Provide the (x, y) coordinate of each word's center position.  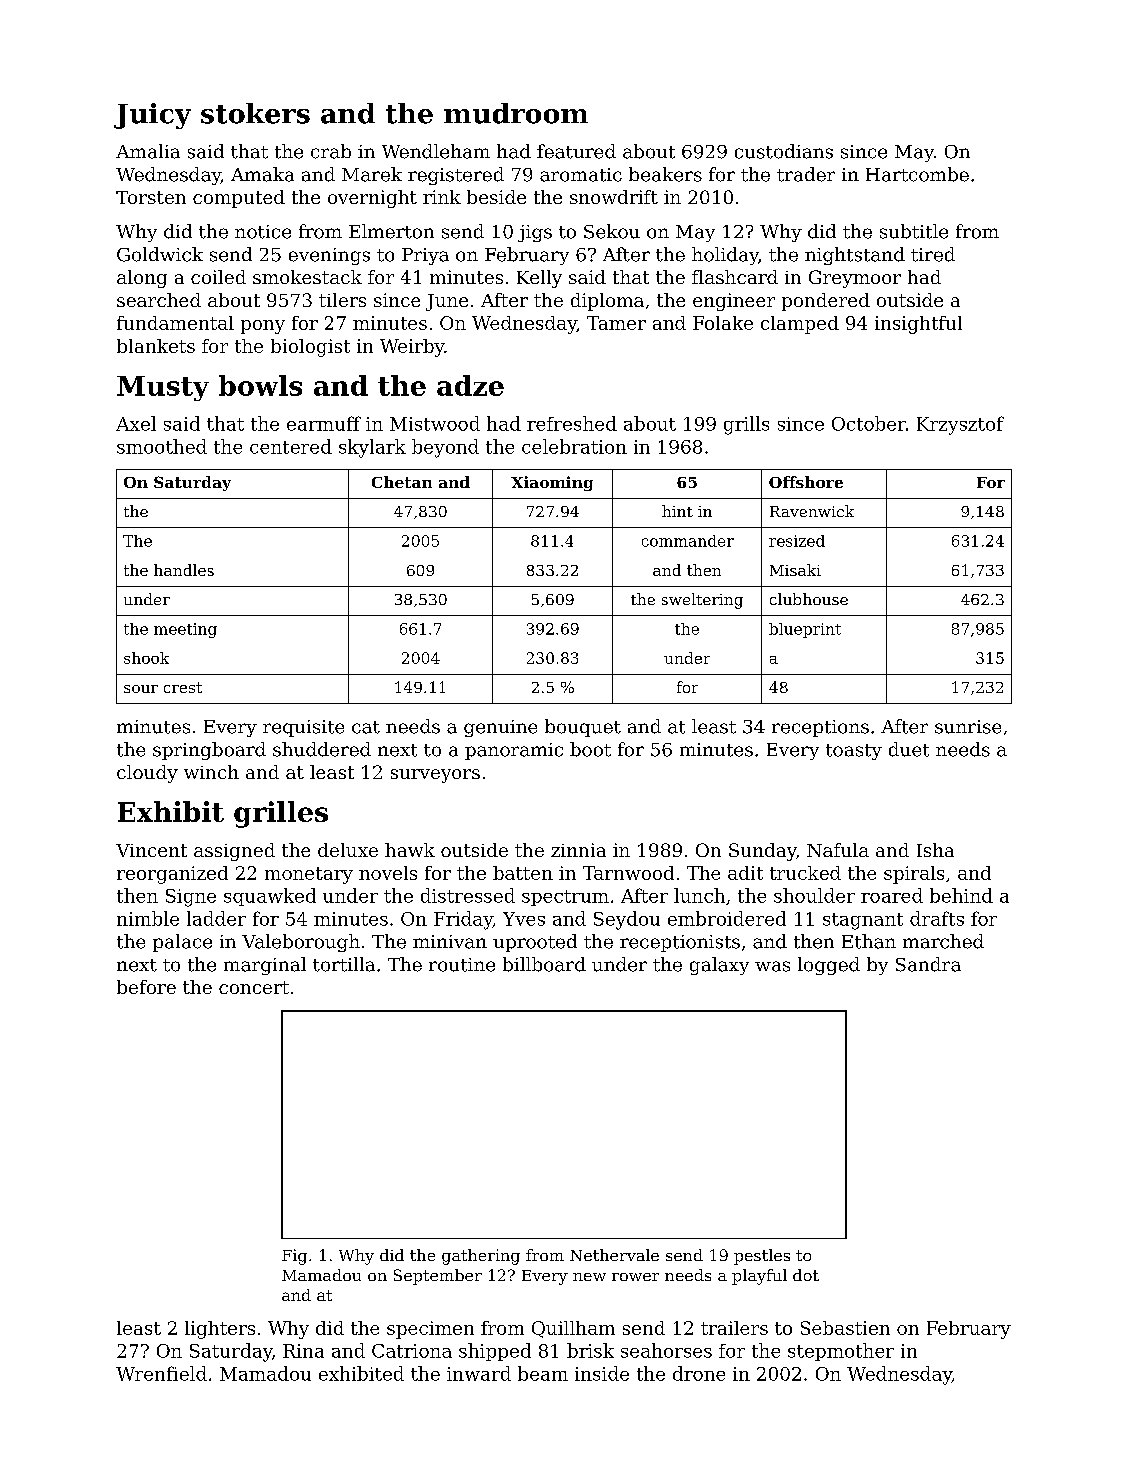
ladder (216, 918)
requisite (303, 728)
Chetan (402, 482)
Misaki (795, 570)
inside (602, 1373)
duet (909, 749)
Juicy (152, 116)
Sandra (928, 964)
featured (576, 151)
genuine (500, 728)
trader (806, 174)
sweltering (702, 601)
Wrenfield (161, 1373)
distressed (468, 895)
